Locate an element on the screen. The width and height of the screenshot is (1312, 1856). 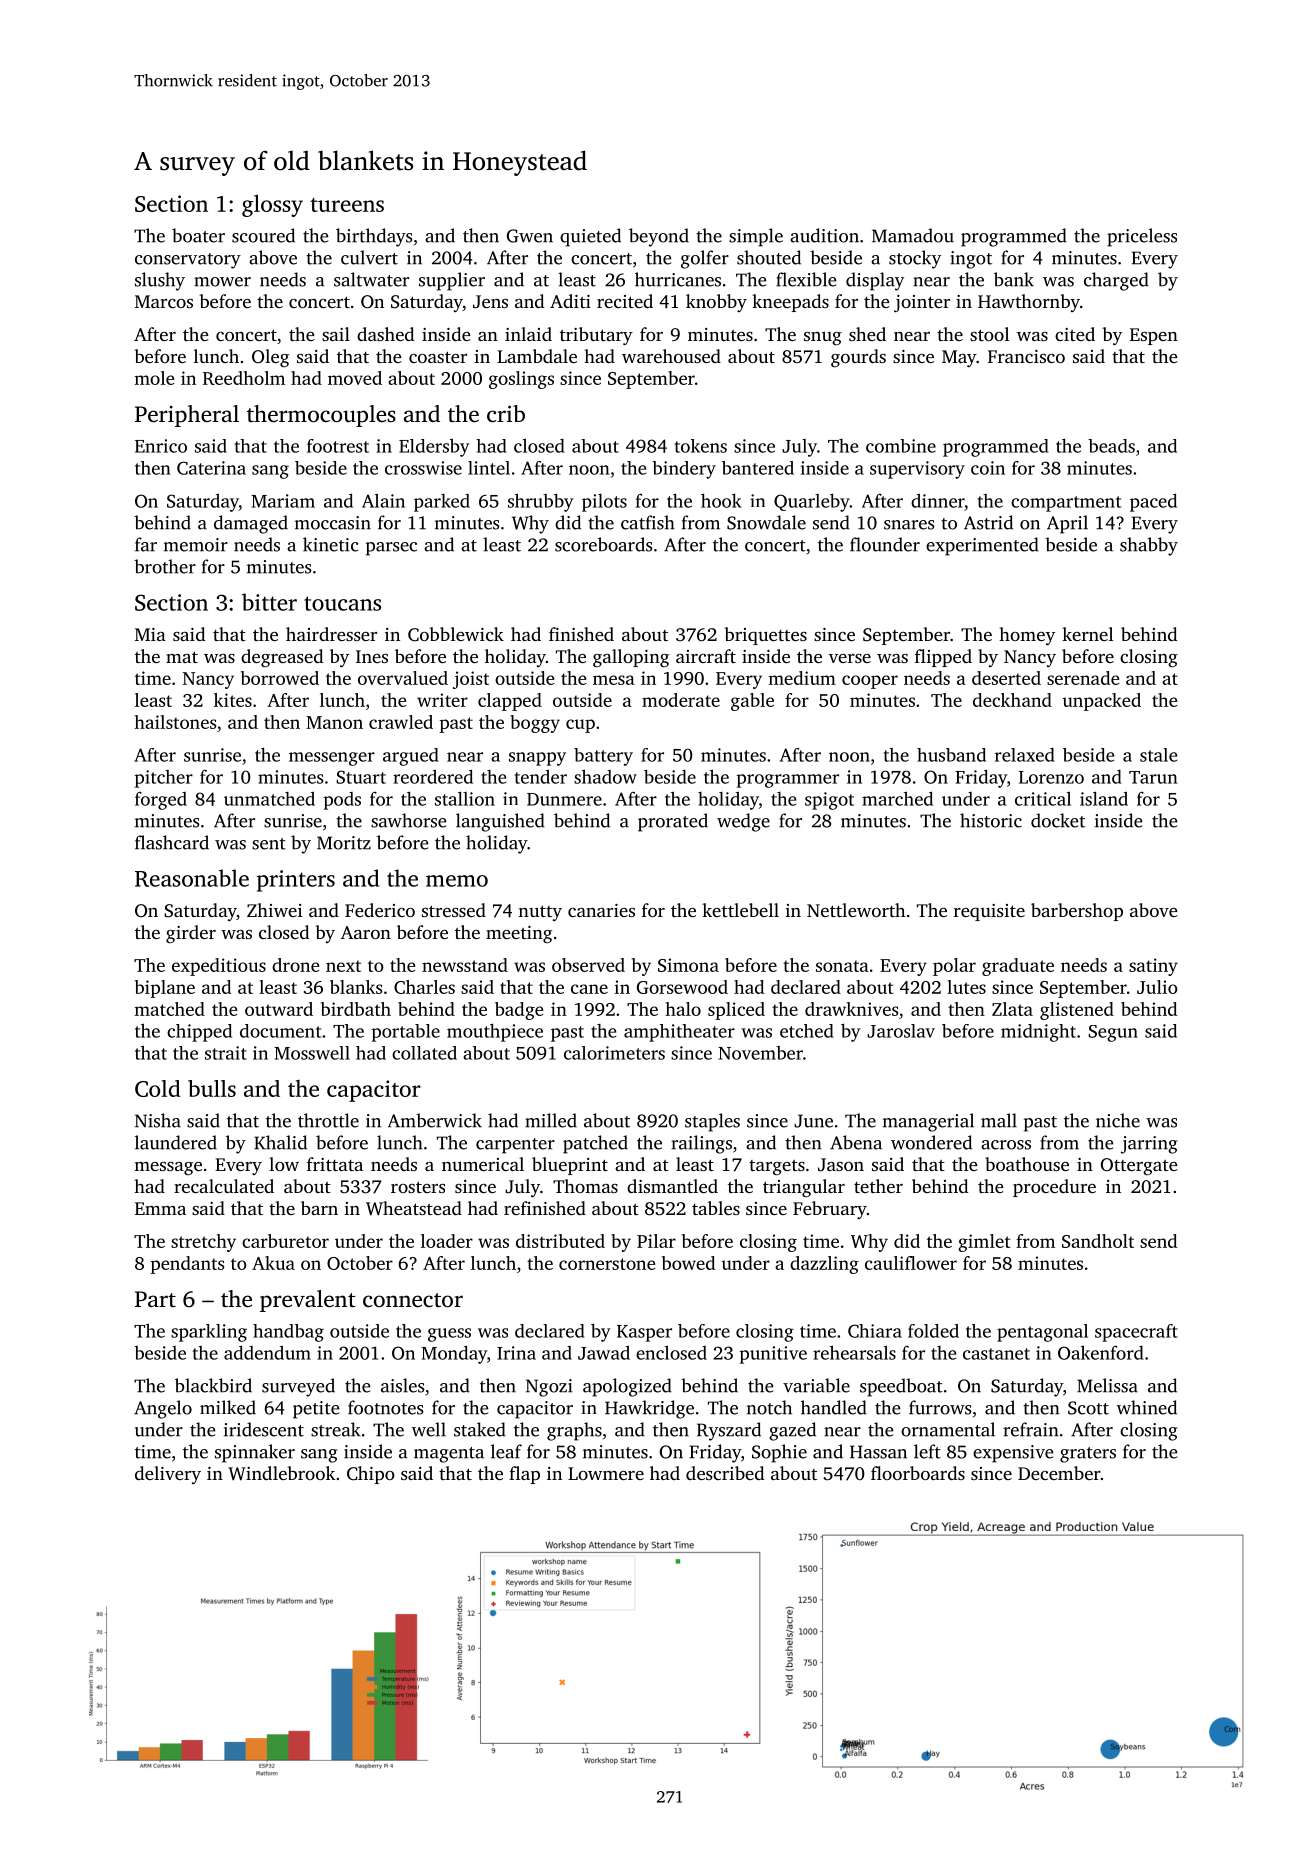
spliced is located at coordinates (736, 1011).
